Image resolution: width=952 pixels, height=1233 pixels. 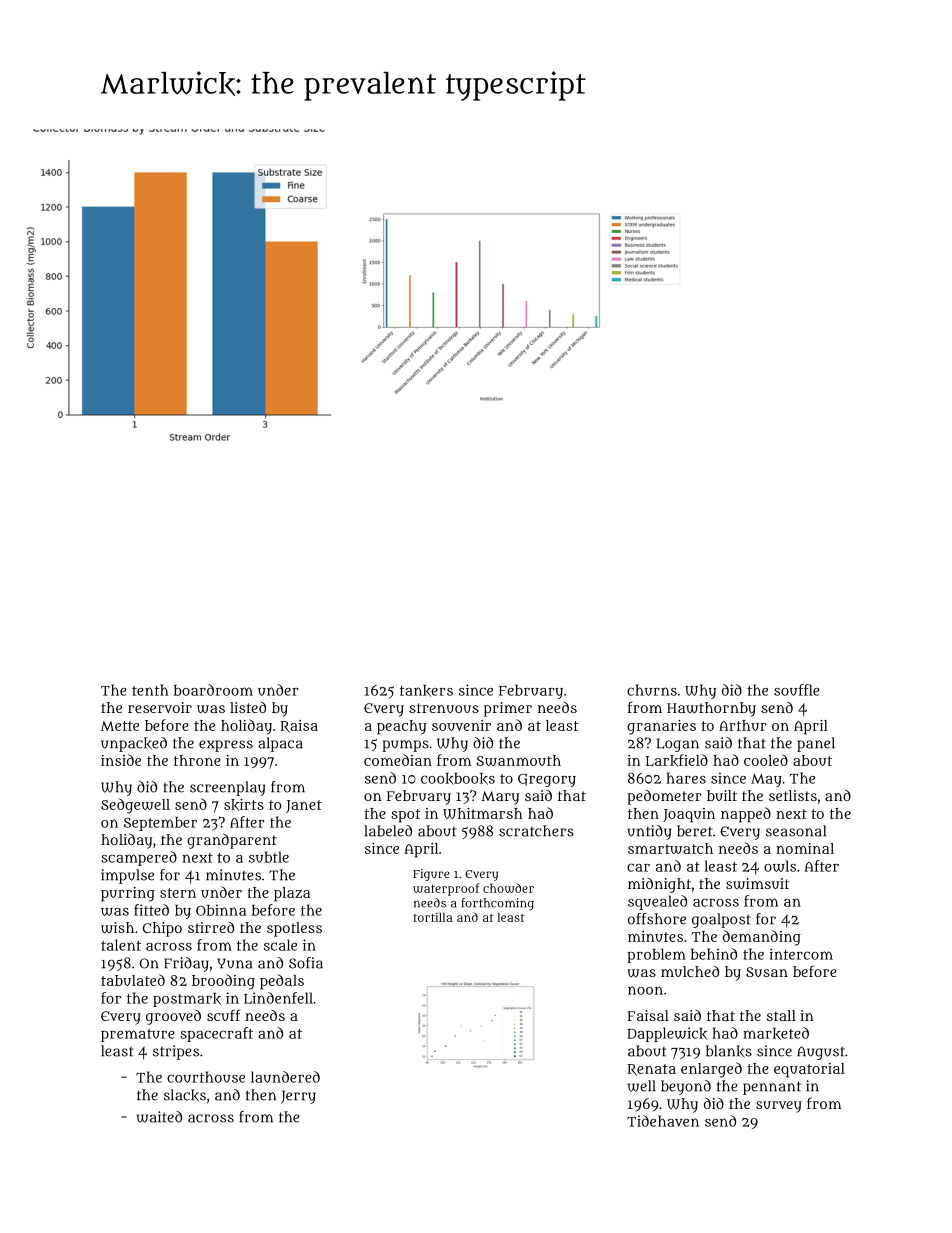 What do you see at coordinates (234, 963) in the document?
I see `Yuna` at bounding box center [234, 963].
